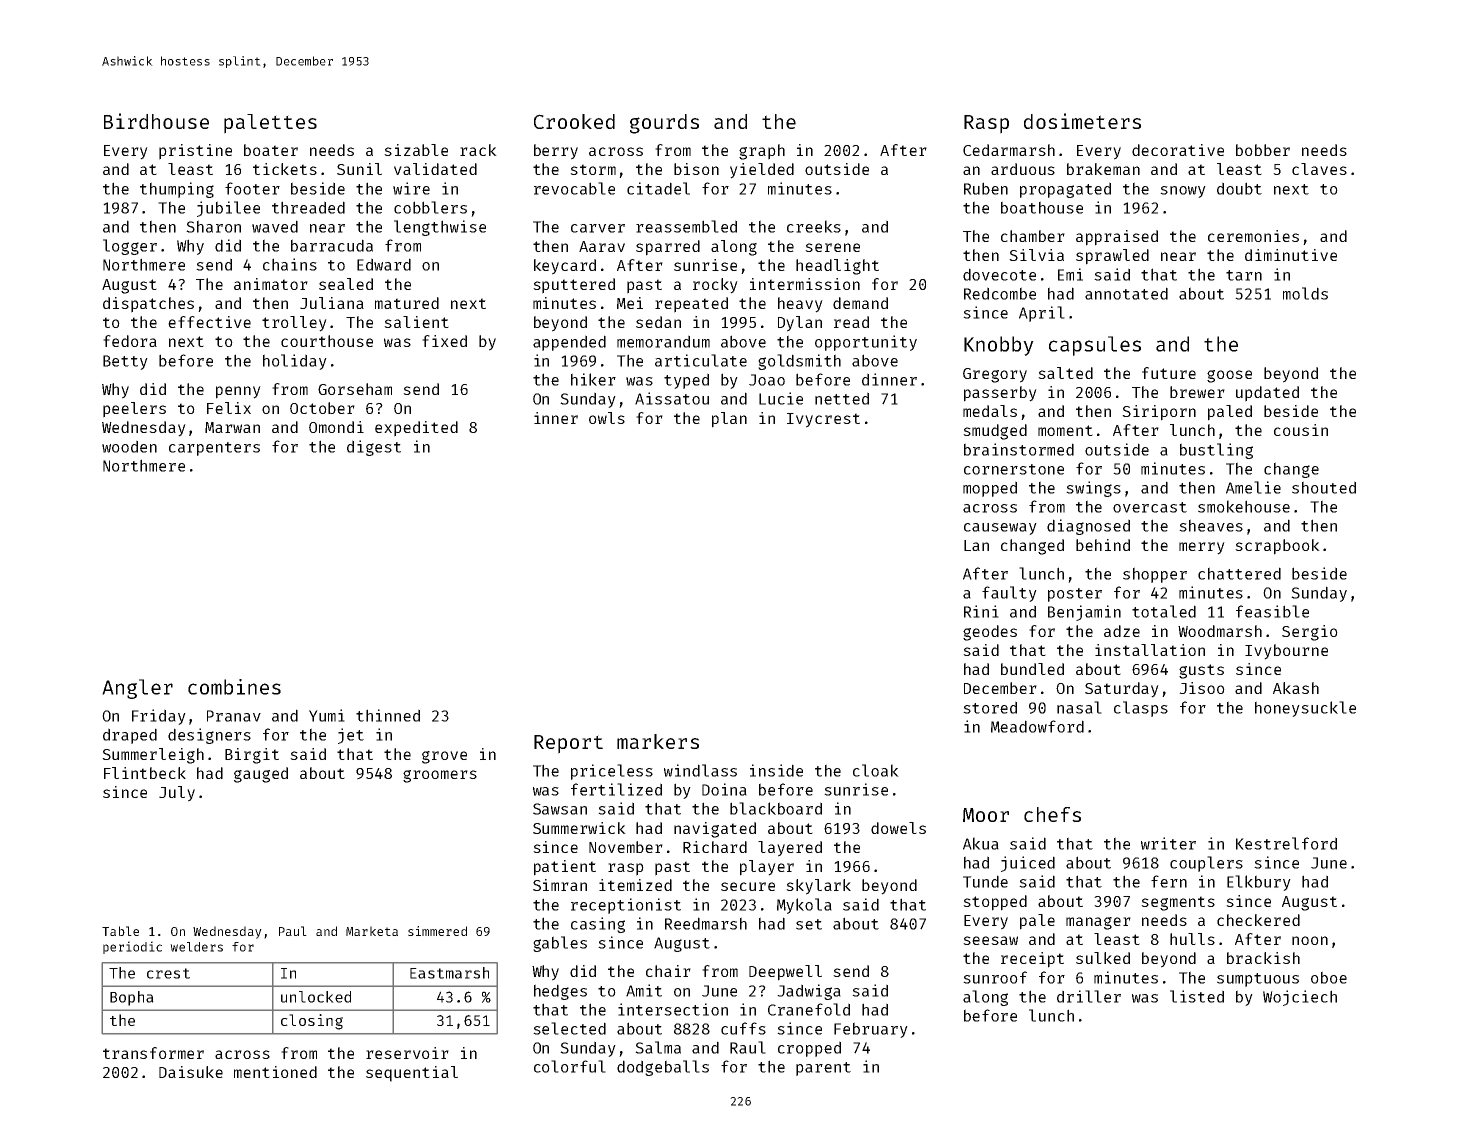 This screenshot has height=1128, width=1460. Describe the element at coordinates (607, 418) in the screenshot. I see `owls` at that location.
